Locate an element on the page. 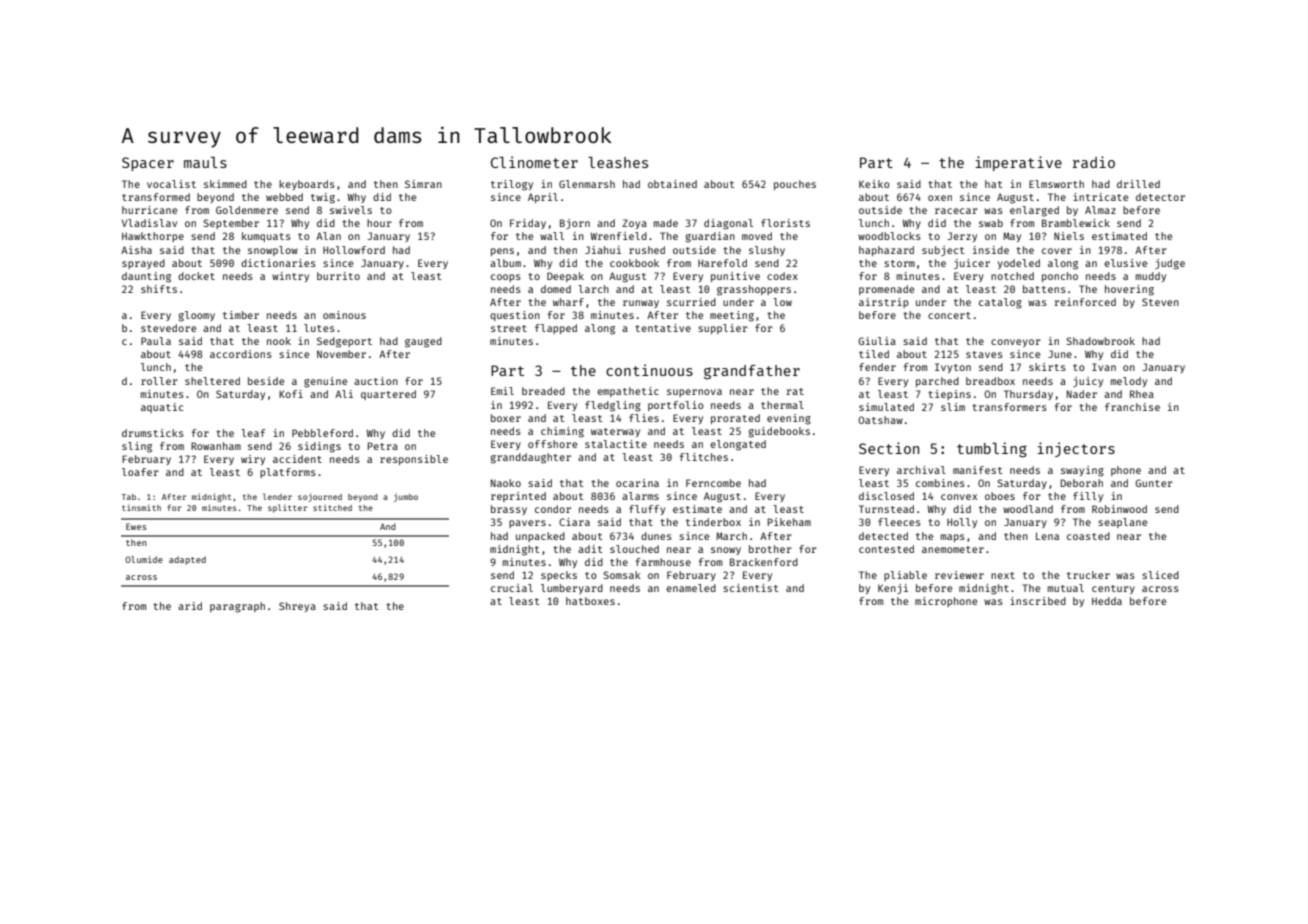  Elmsworth is located at coordinates (1056, 184).
